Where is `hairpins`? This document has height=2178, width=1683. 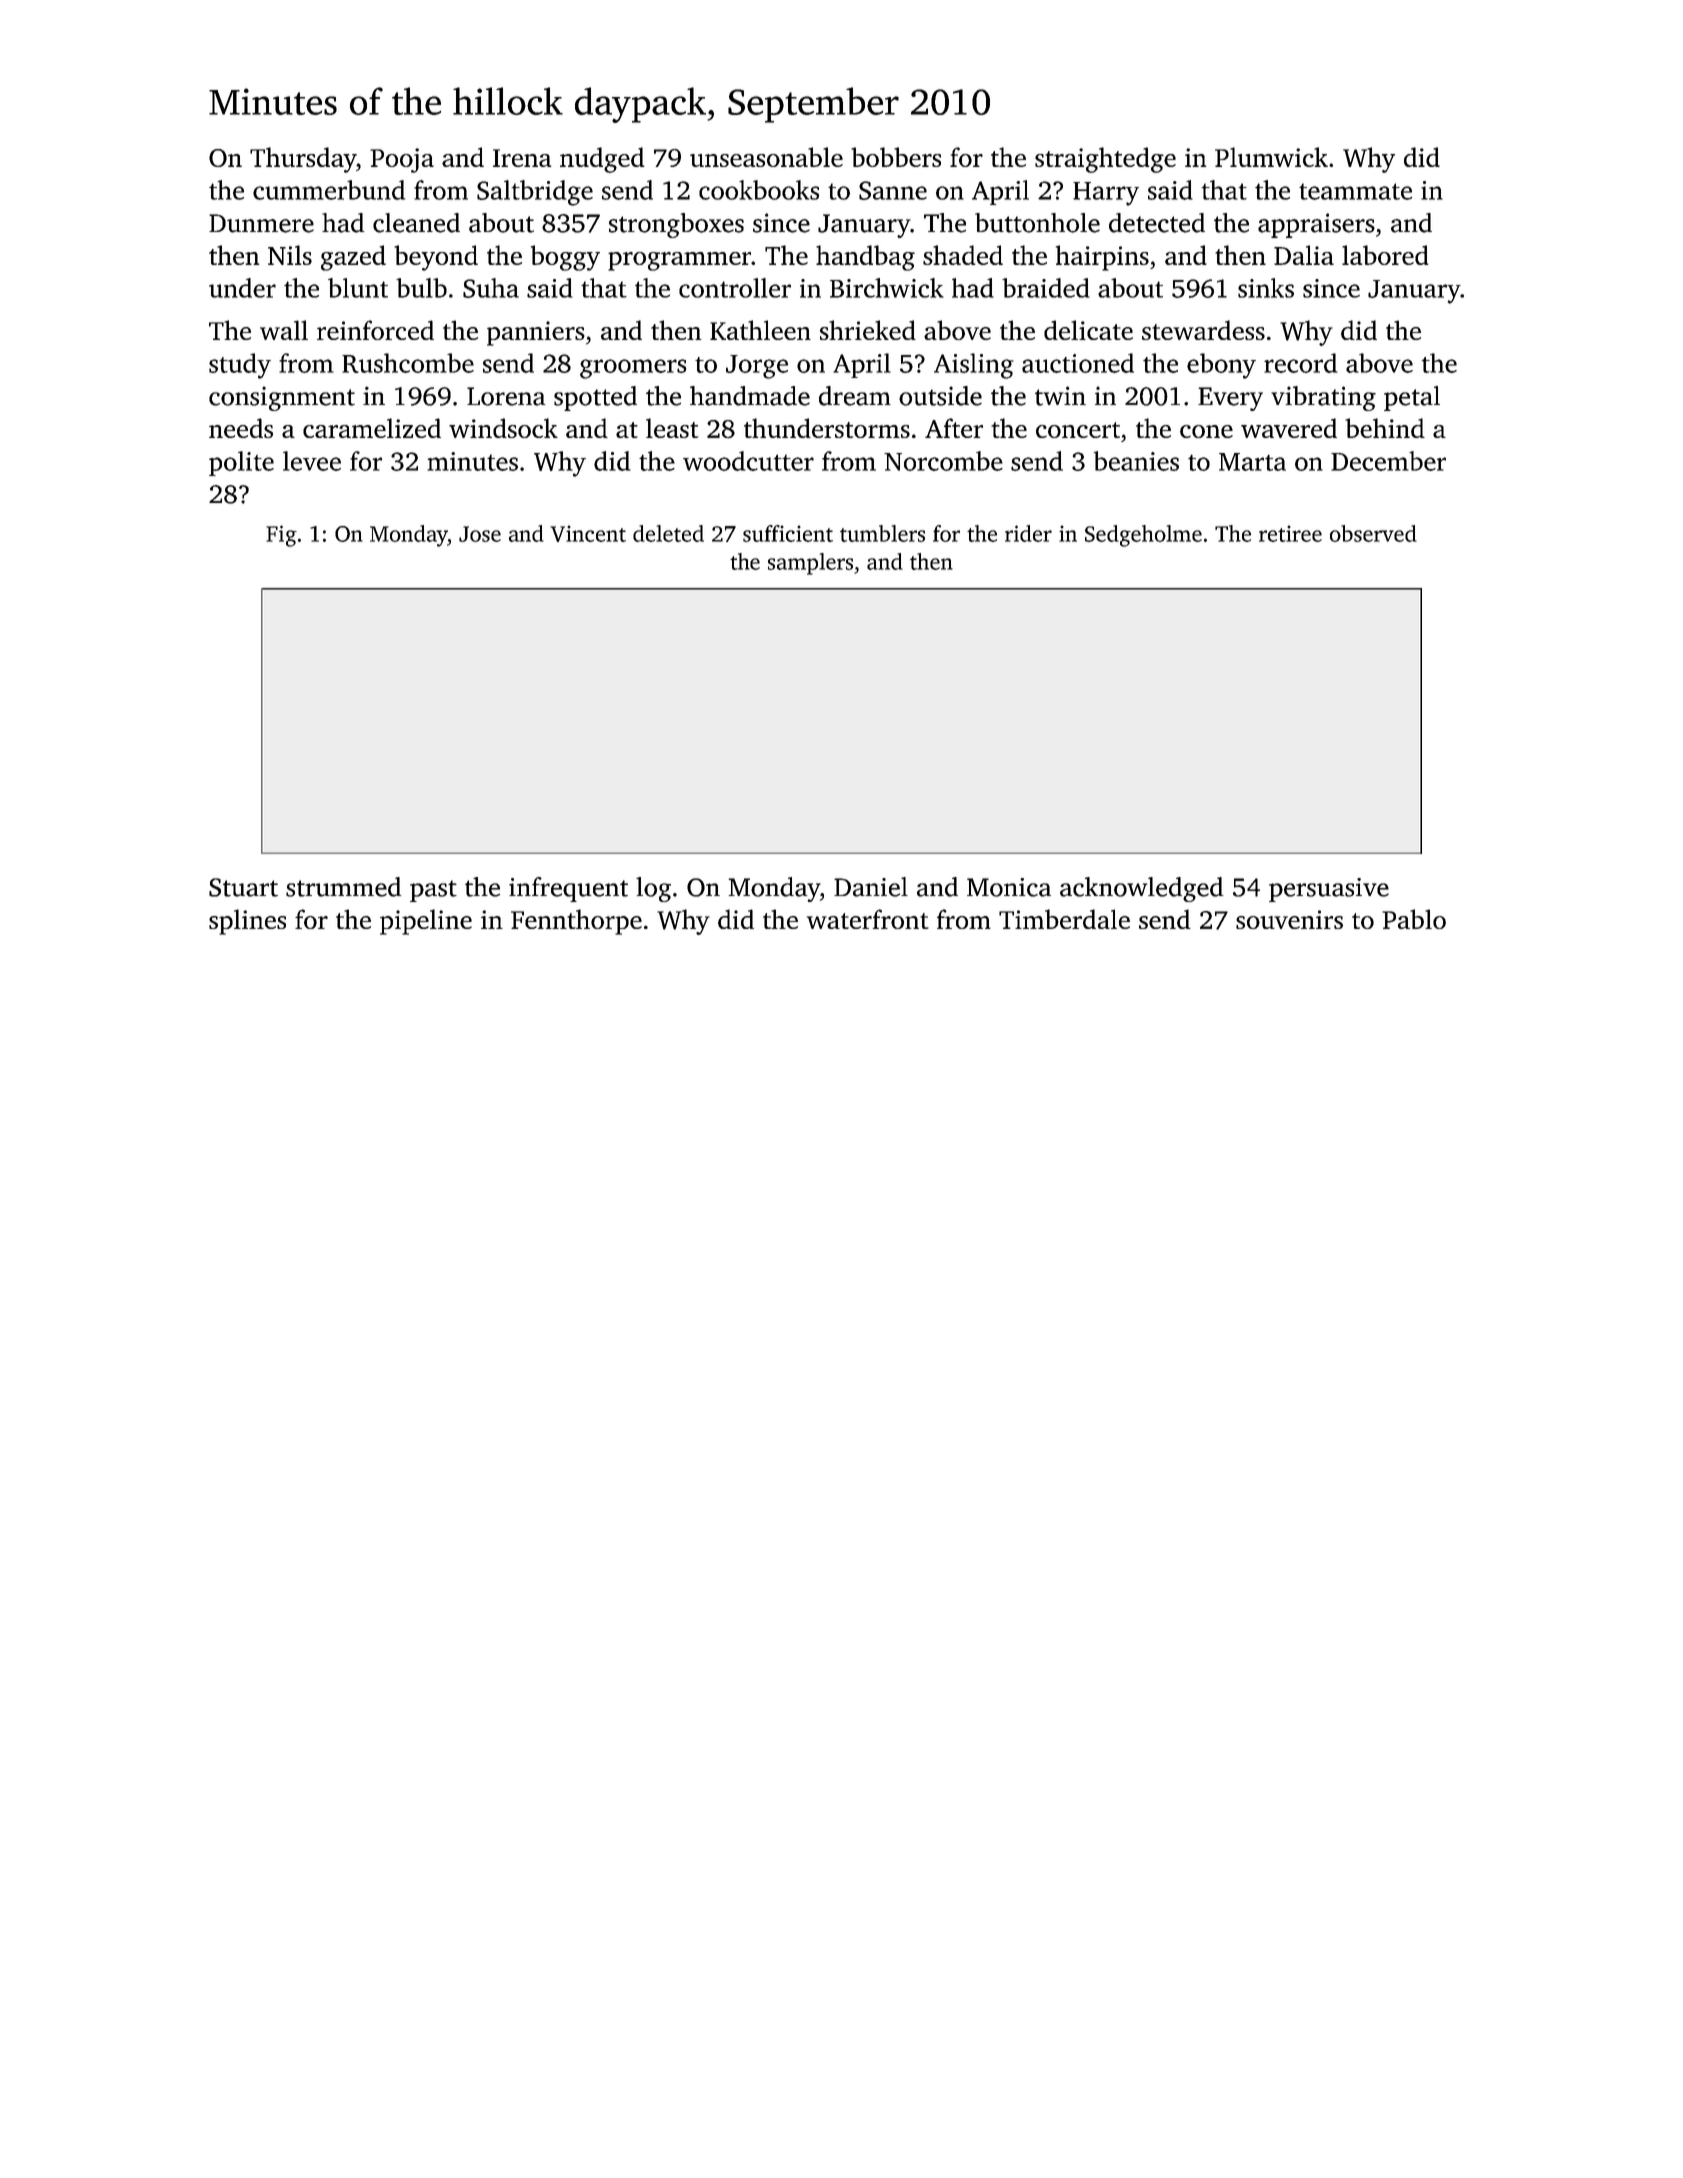
hairpins is located at coordinates (1102, 258).
